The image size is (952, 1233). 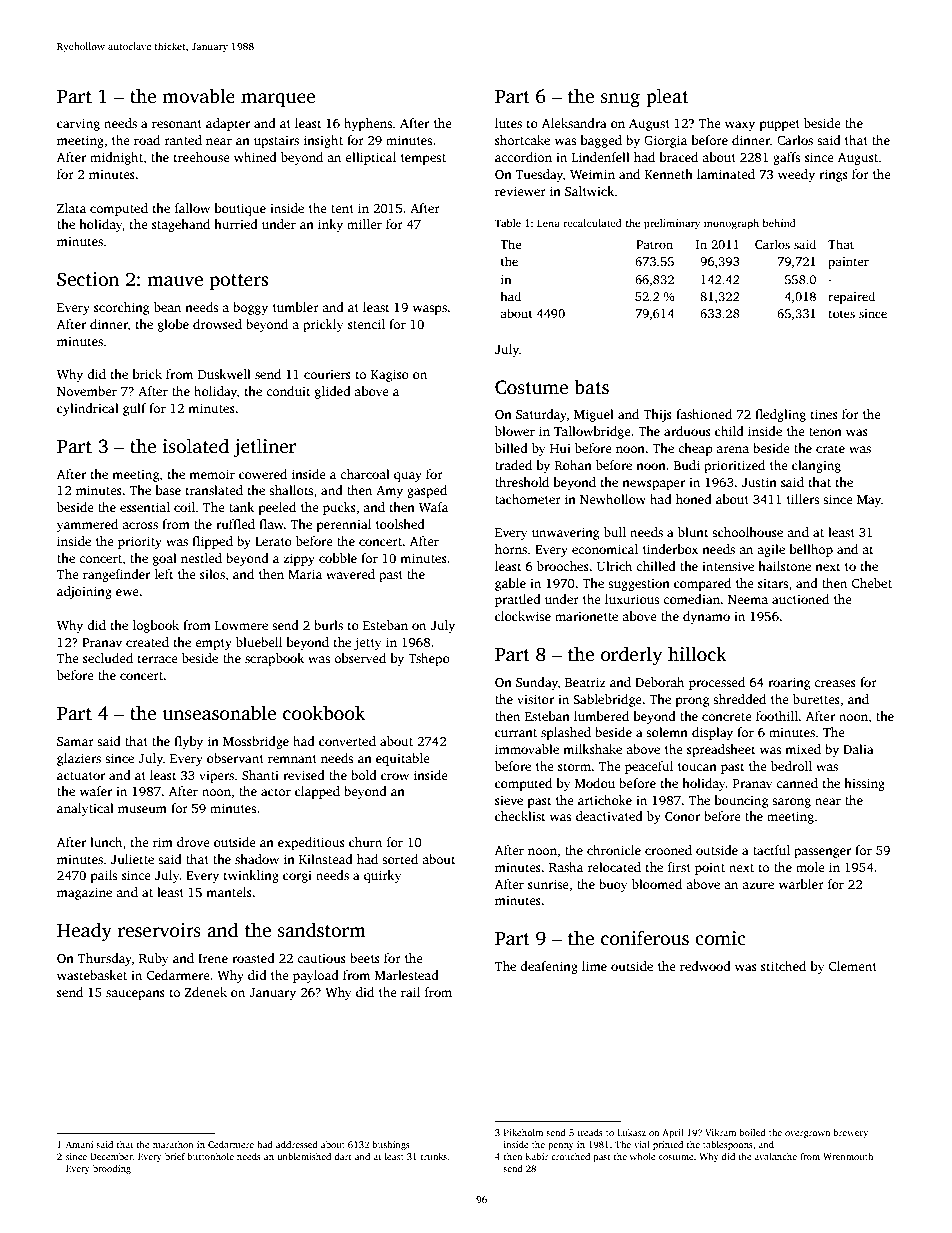 I want to click on saucepans, so click(x=135, y=995).
